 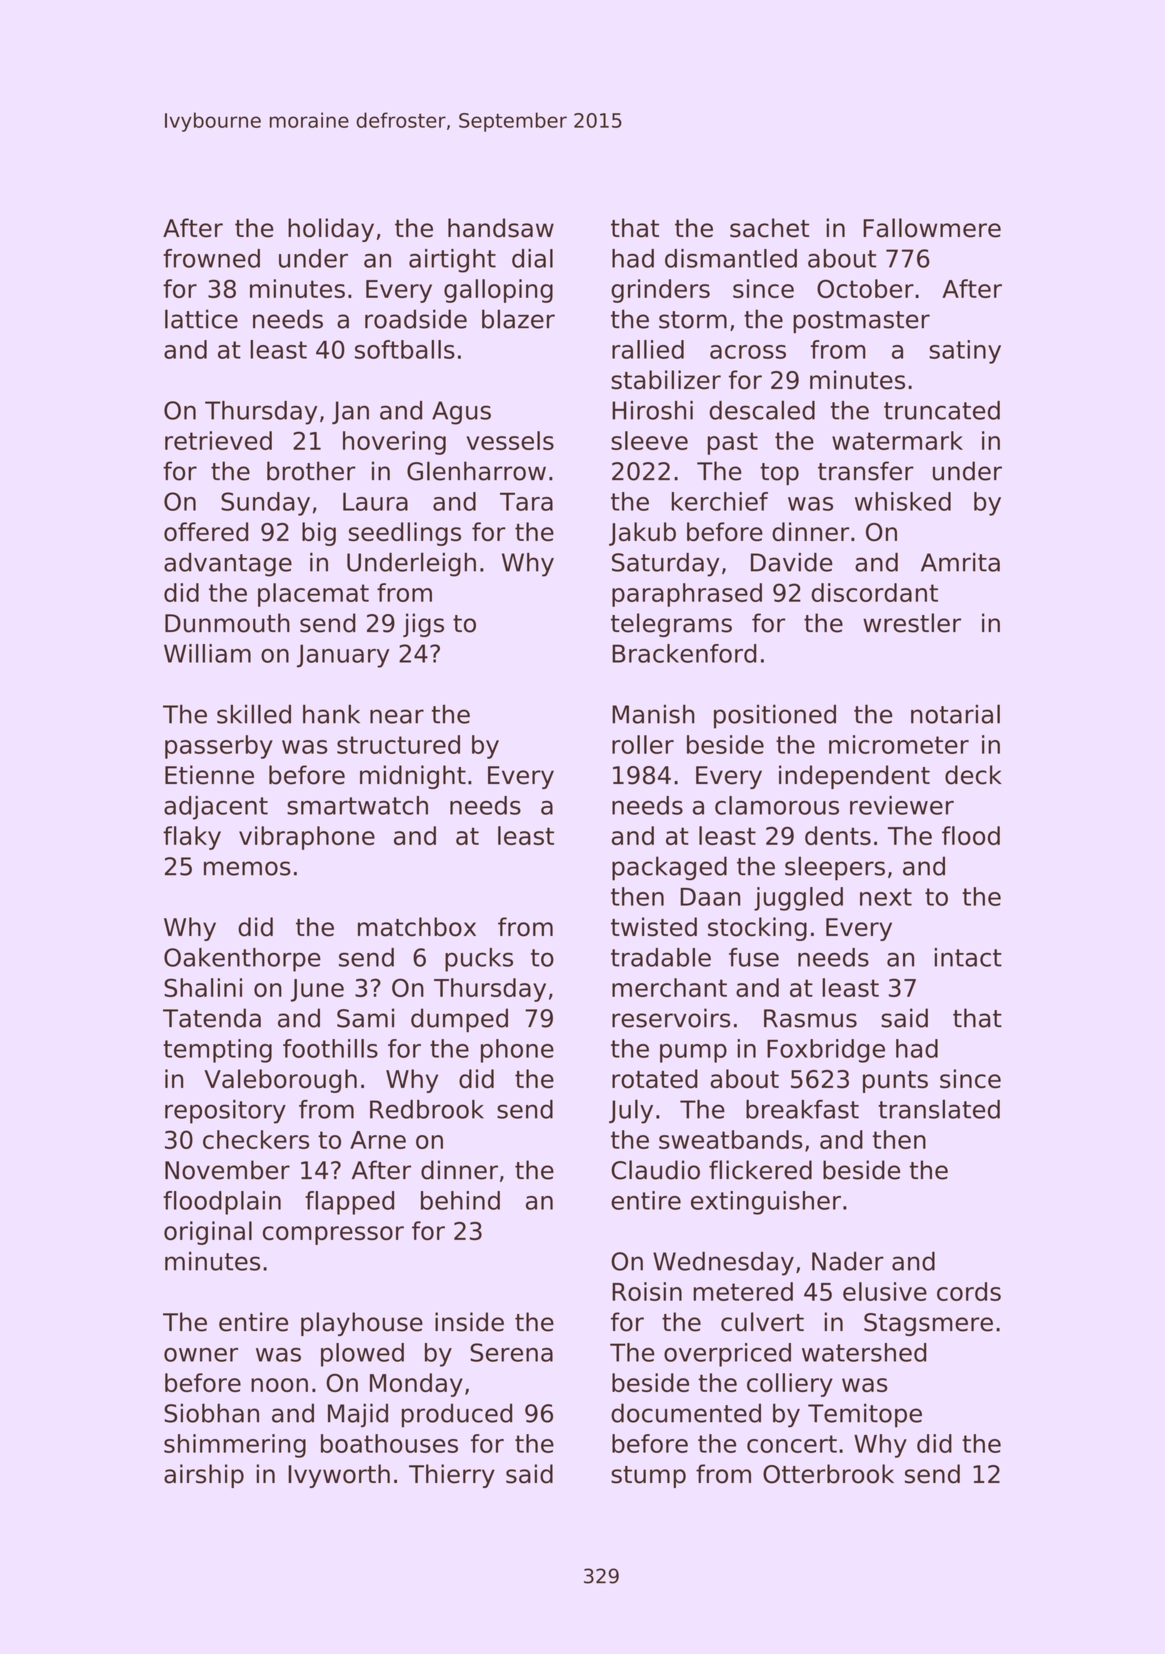 What do you see at coordinates (684, 653) in the screenshot?
I see `Brackenford` at bounding box center [684, 653].
